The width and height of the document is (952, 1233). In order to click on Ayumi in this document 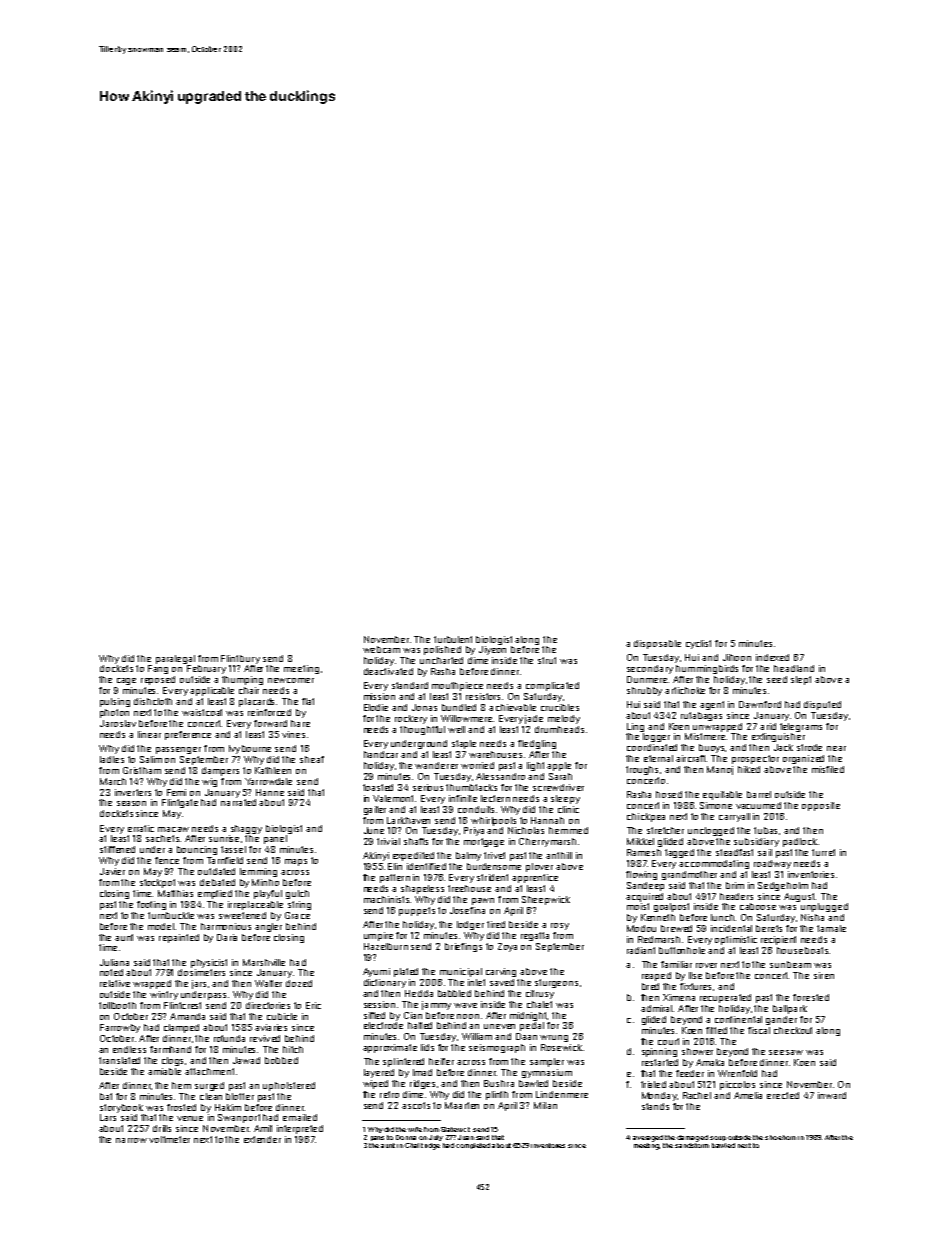, I will do `click(376, 972)`.
